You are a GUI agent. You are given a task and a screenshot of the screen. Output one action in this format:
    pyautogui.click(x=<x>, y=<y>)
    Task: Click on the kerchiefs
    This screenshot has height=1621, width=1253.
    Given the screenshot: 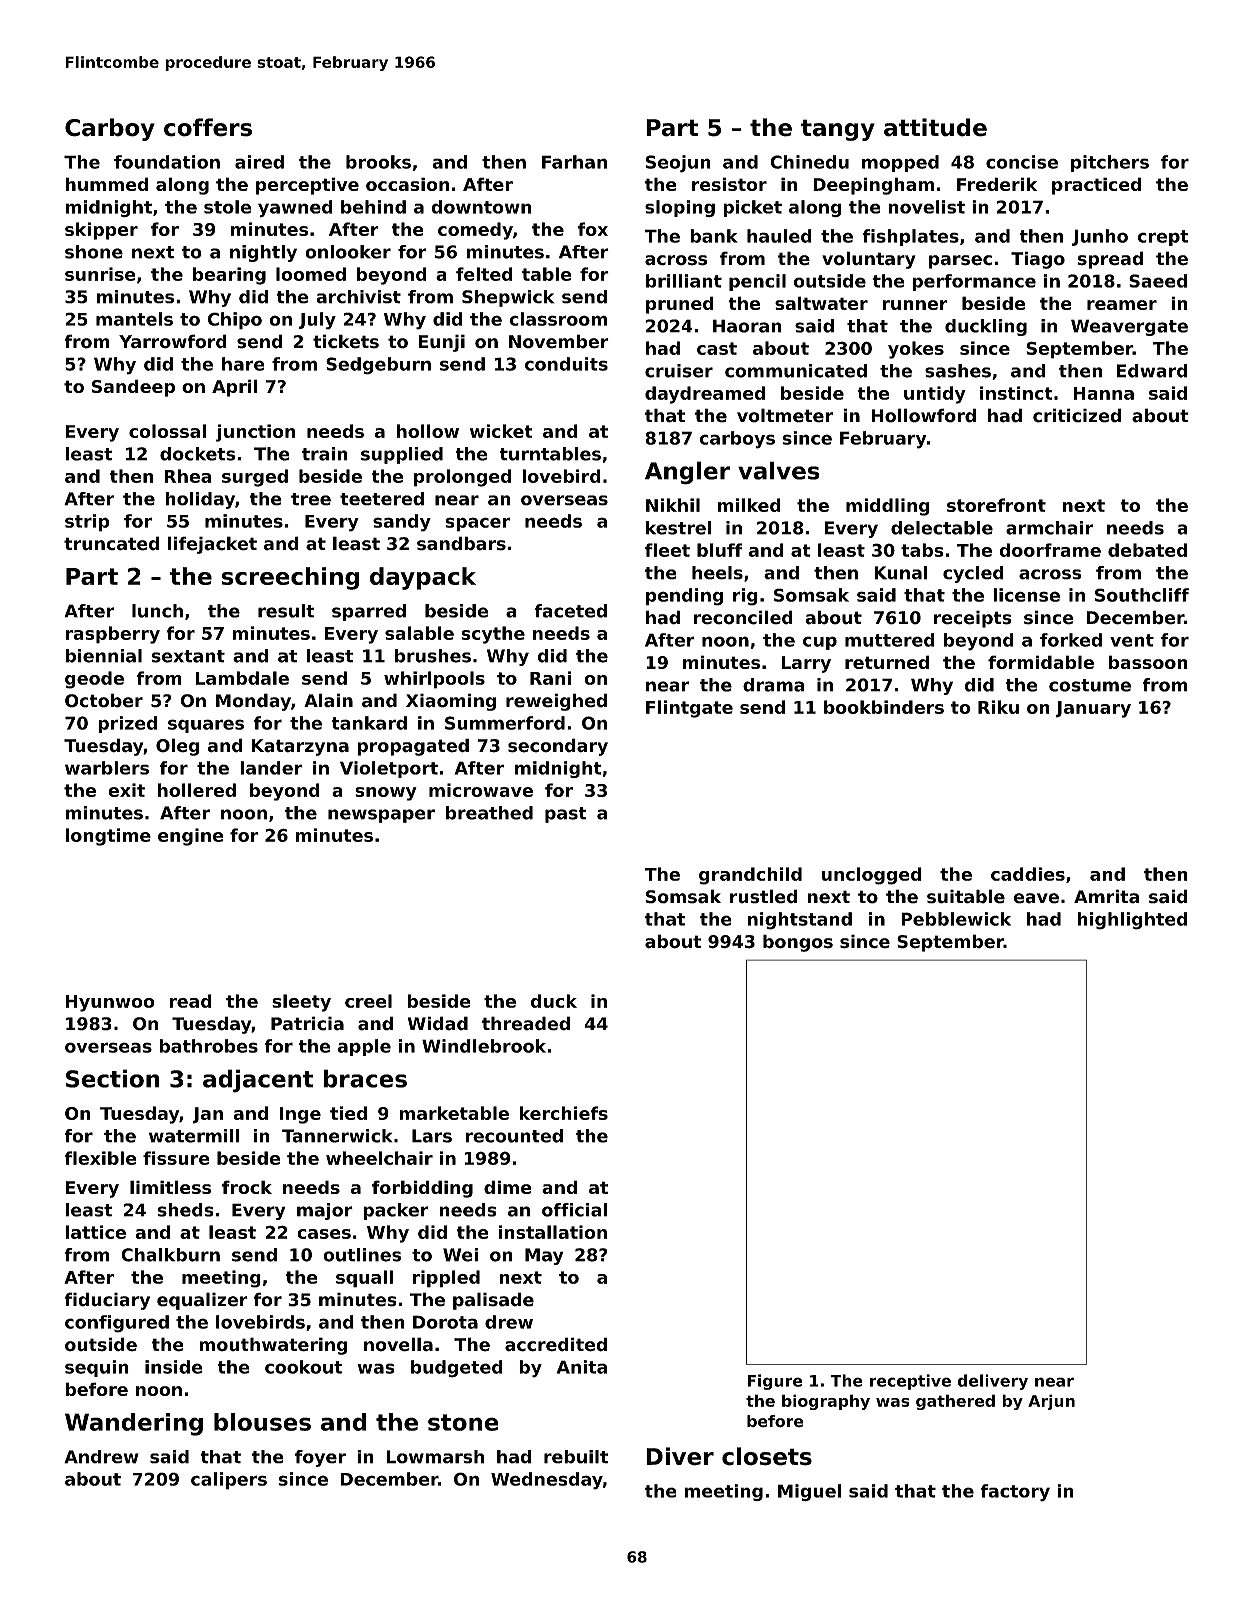 What is the action you would take?
    pyautogui.click(x=564, y=1113)
